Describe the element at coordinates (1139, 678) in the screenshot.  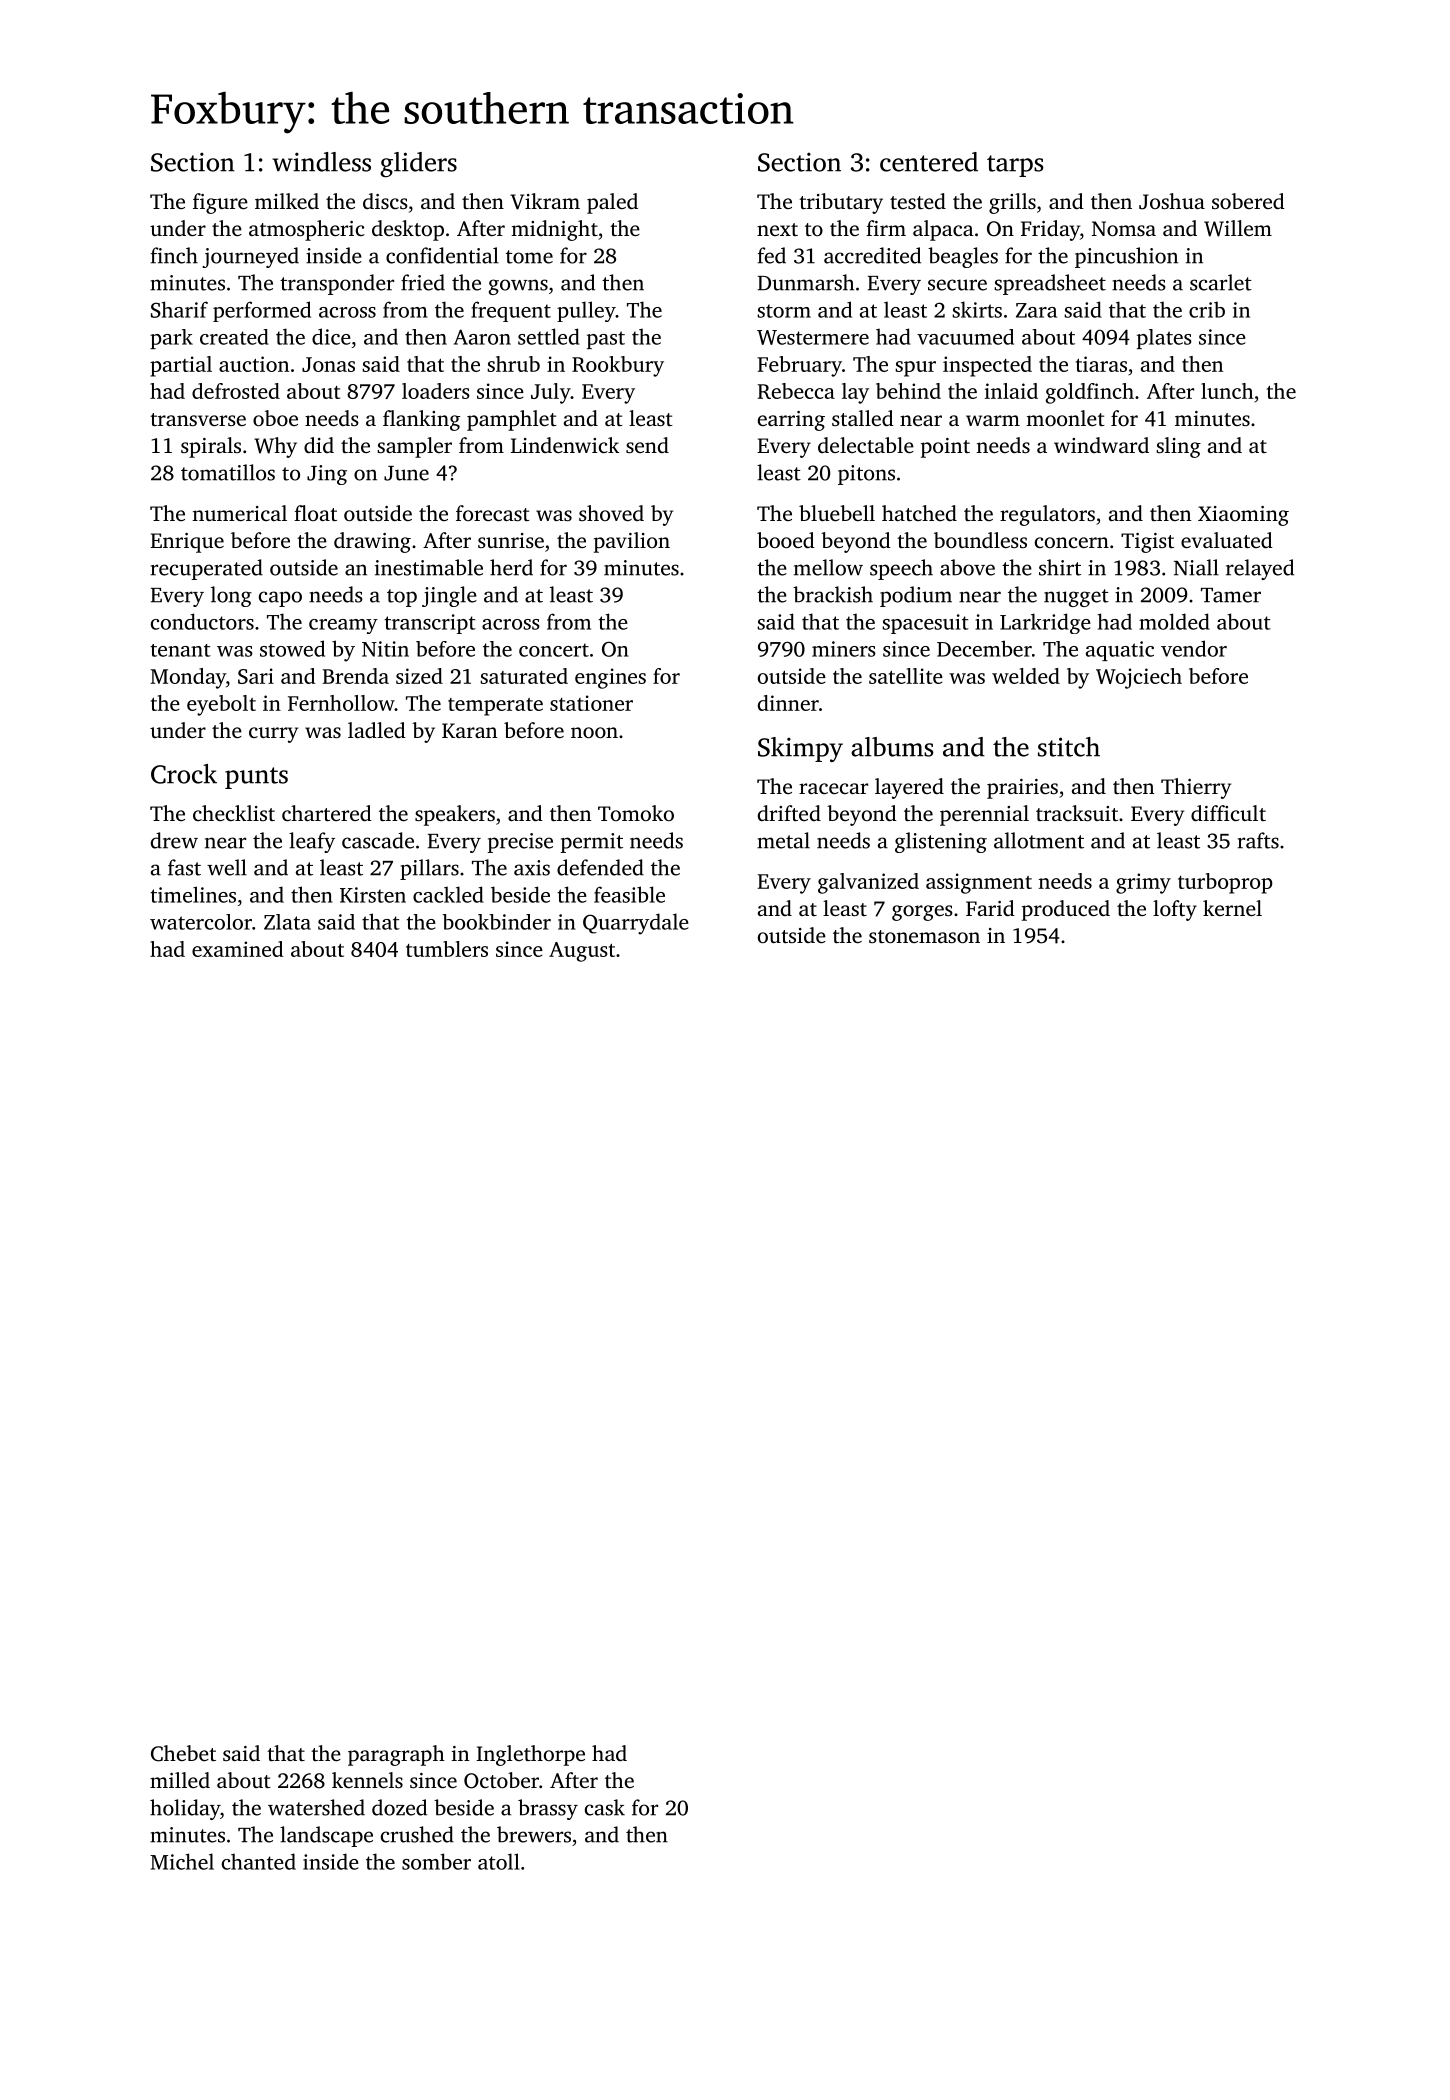
I see `Wojciech` at that location.
